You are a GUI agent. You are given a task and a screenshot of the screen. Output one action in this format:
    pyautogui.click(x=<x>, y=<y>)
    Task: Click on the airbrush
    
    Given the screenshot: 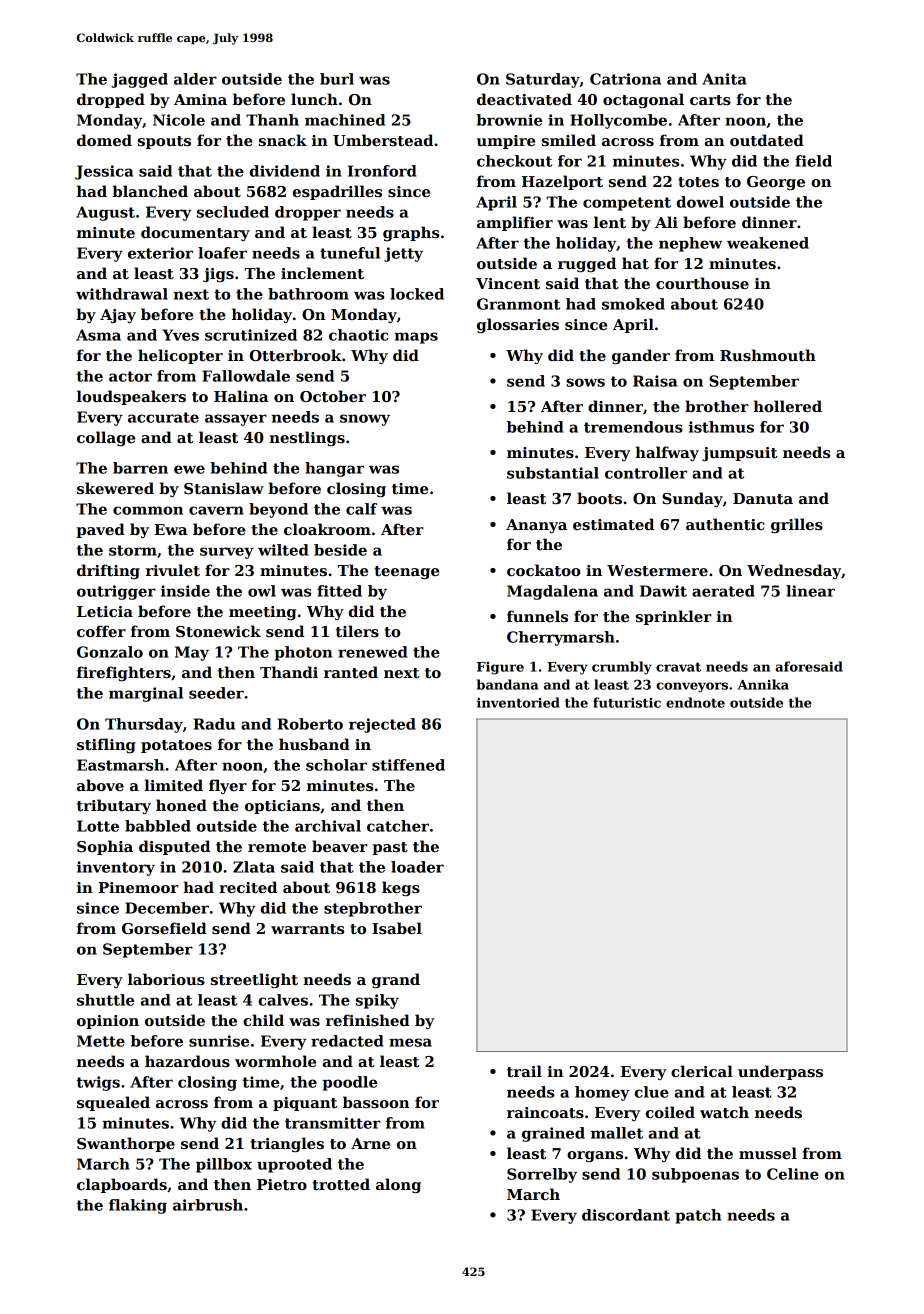 What is the action you would take?
    pyautogui.click(x=208, y=1205)
